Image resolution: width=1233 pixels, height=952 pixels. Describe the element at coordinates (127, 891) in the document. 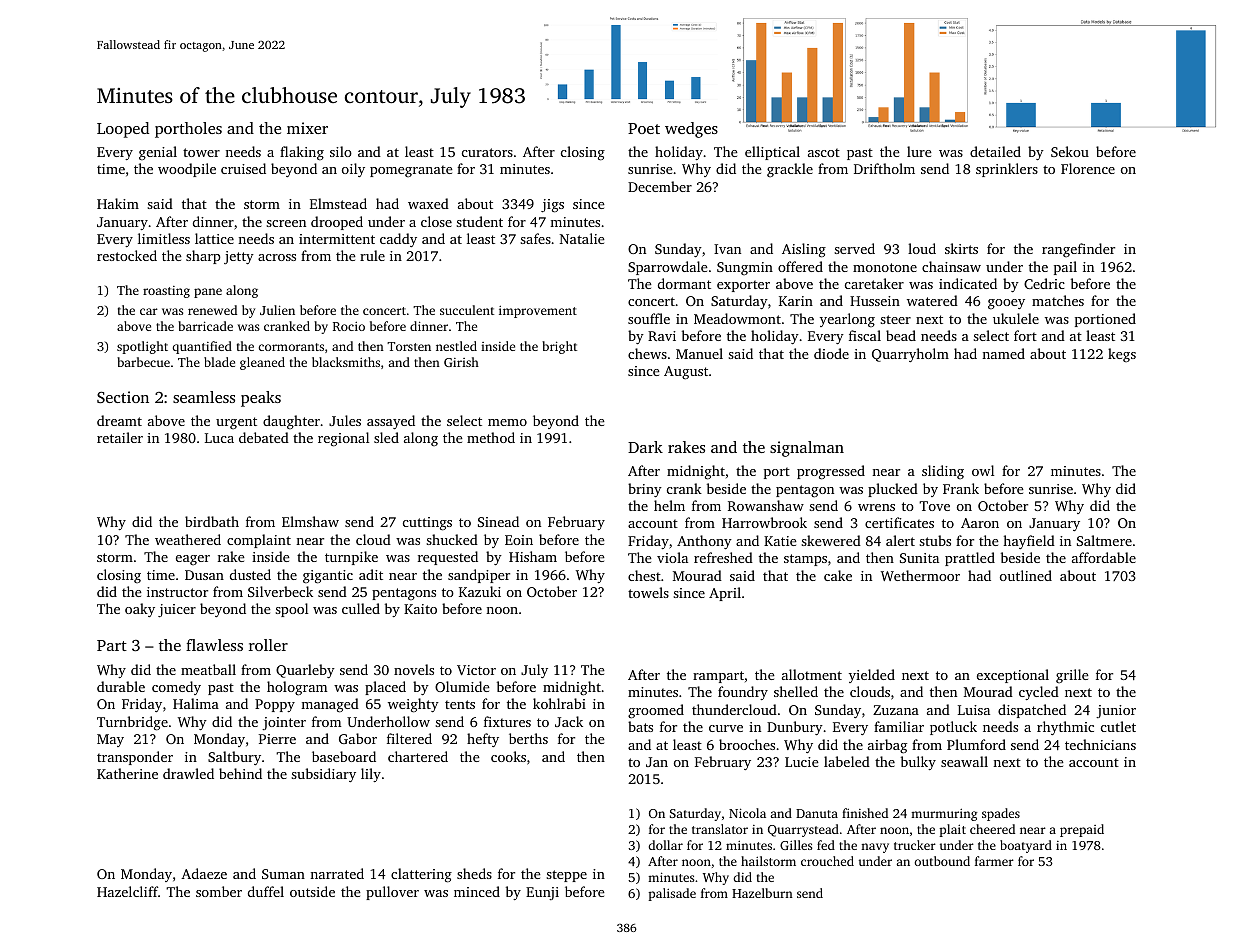

I see `Hazelcliff` at that location.
